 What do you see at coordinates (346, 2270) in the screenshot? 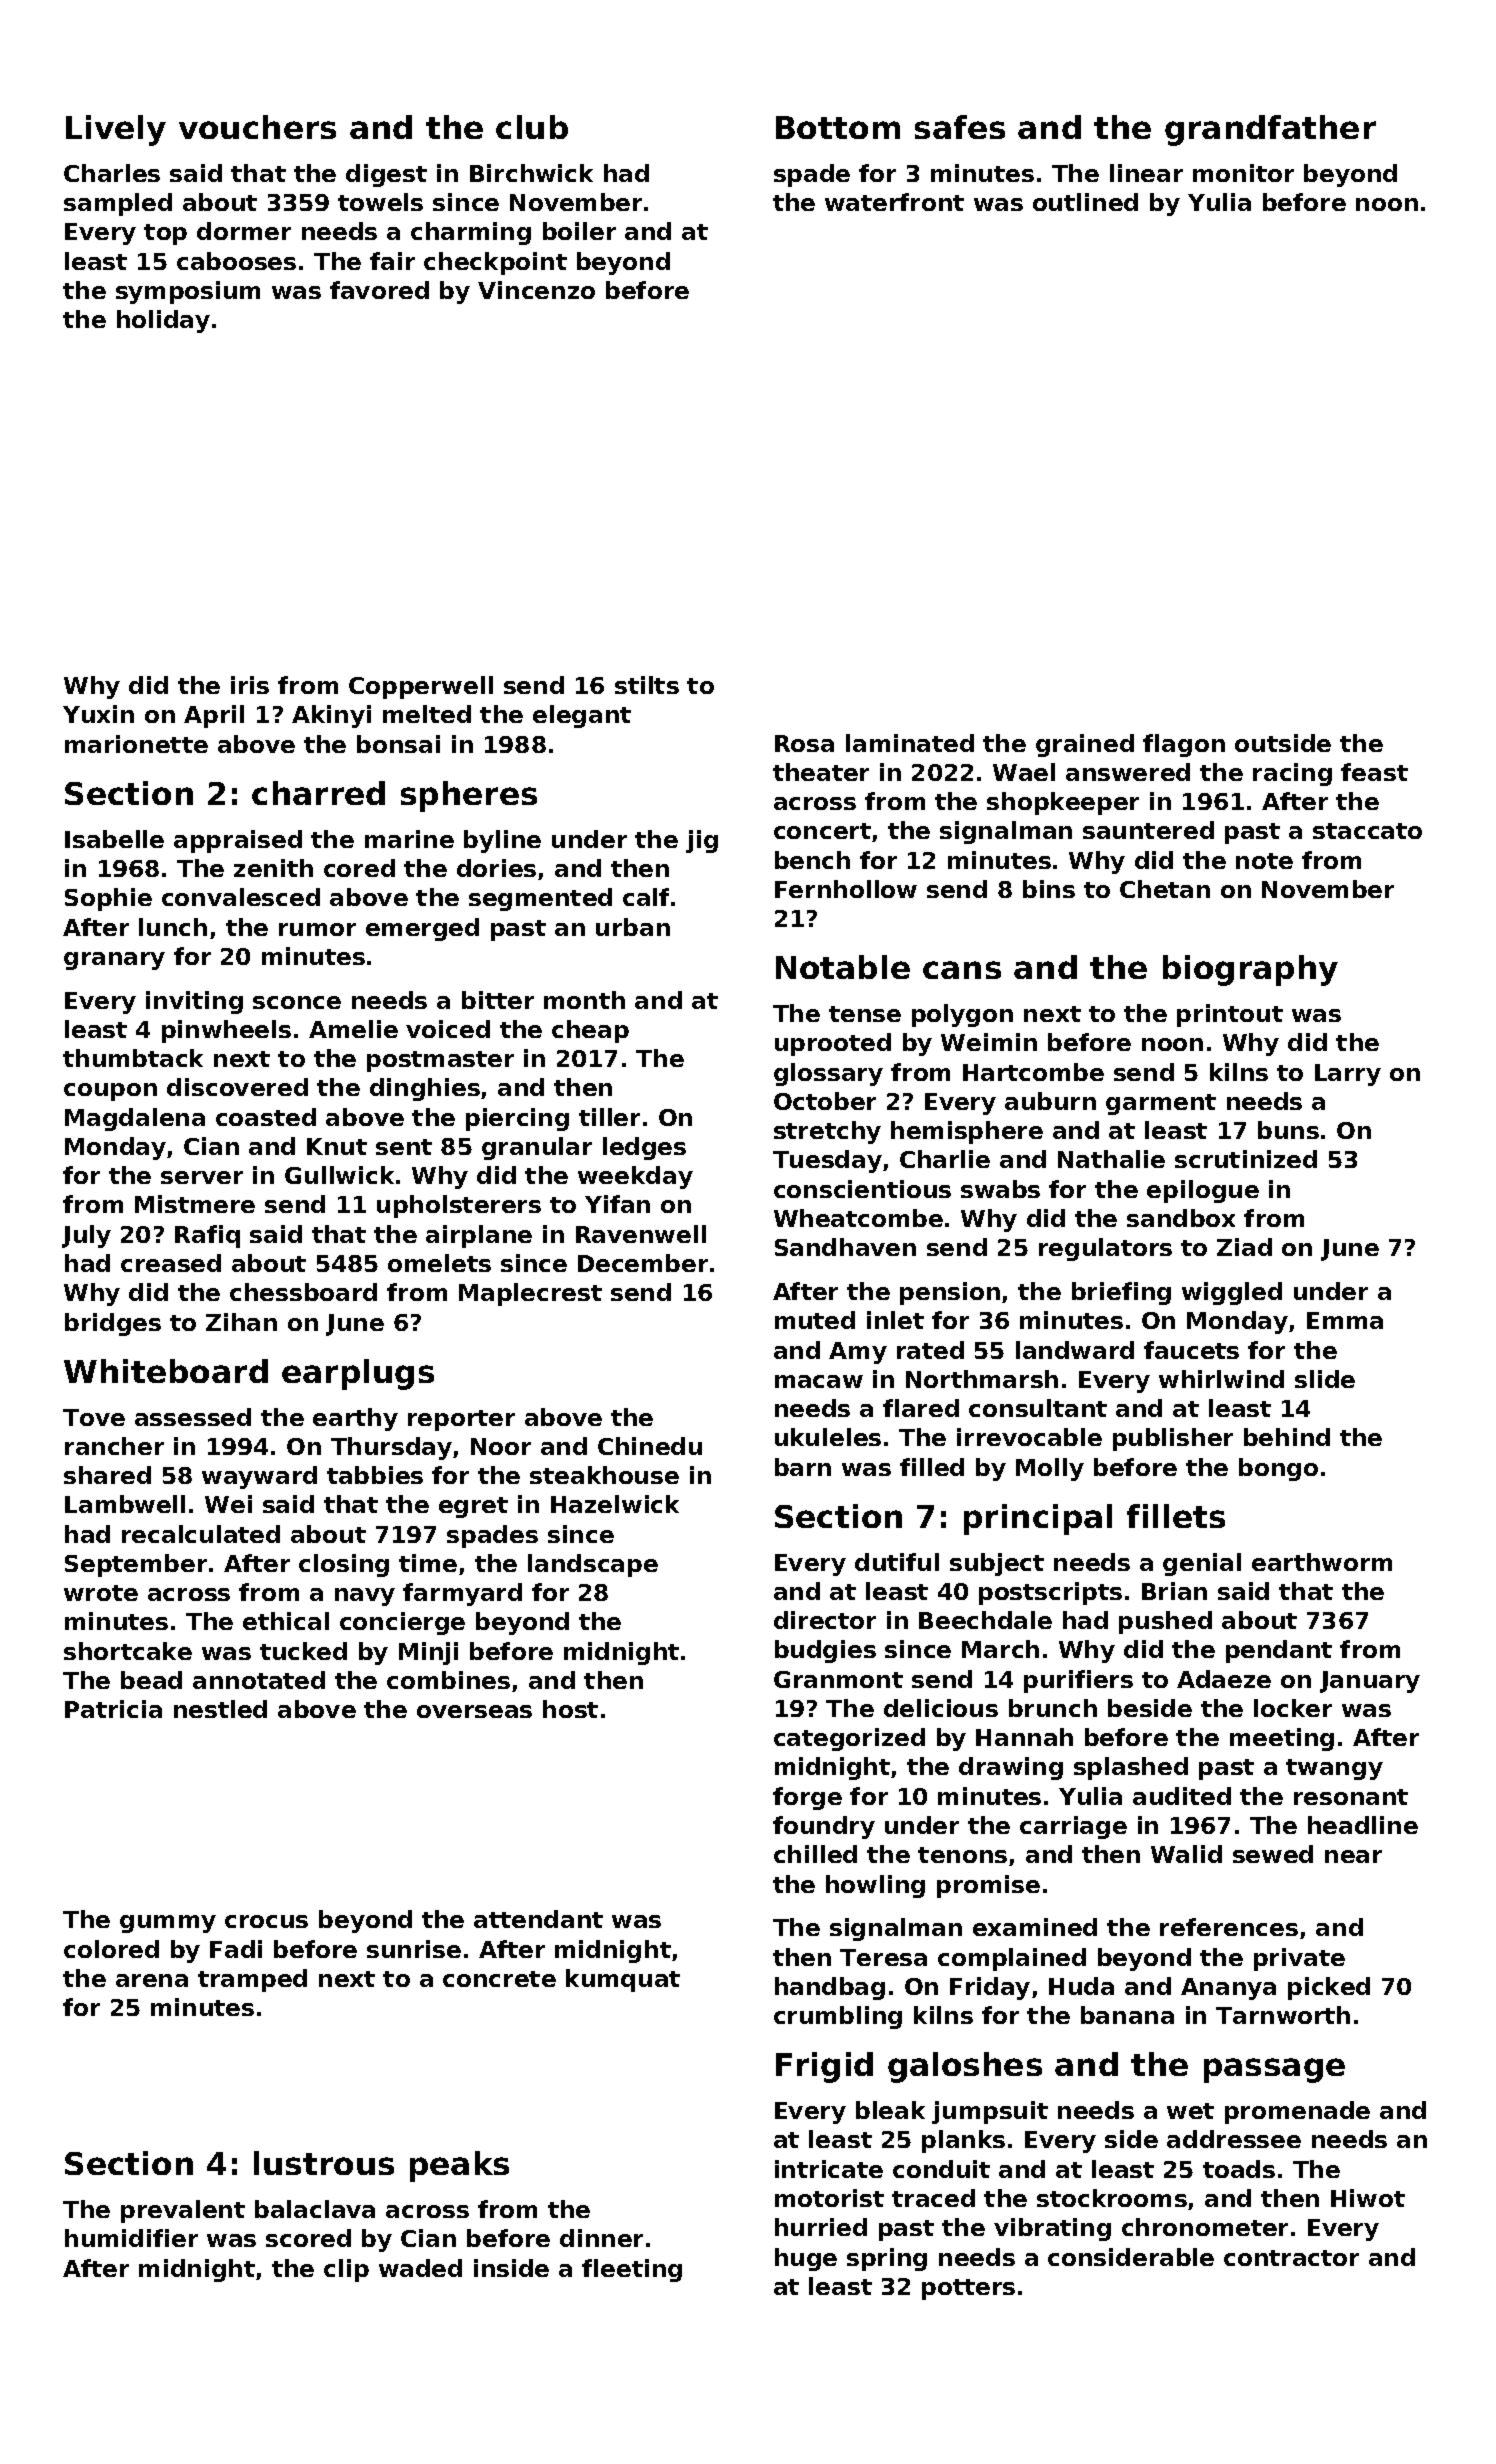
I see `clip` at bounding box center [346, 2270].
